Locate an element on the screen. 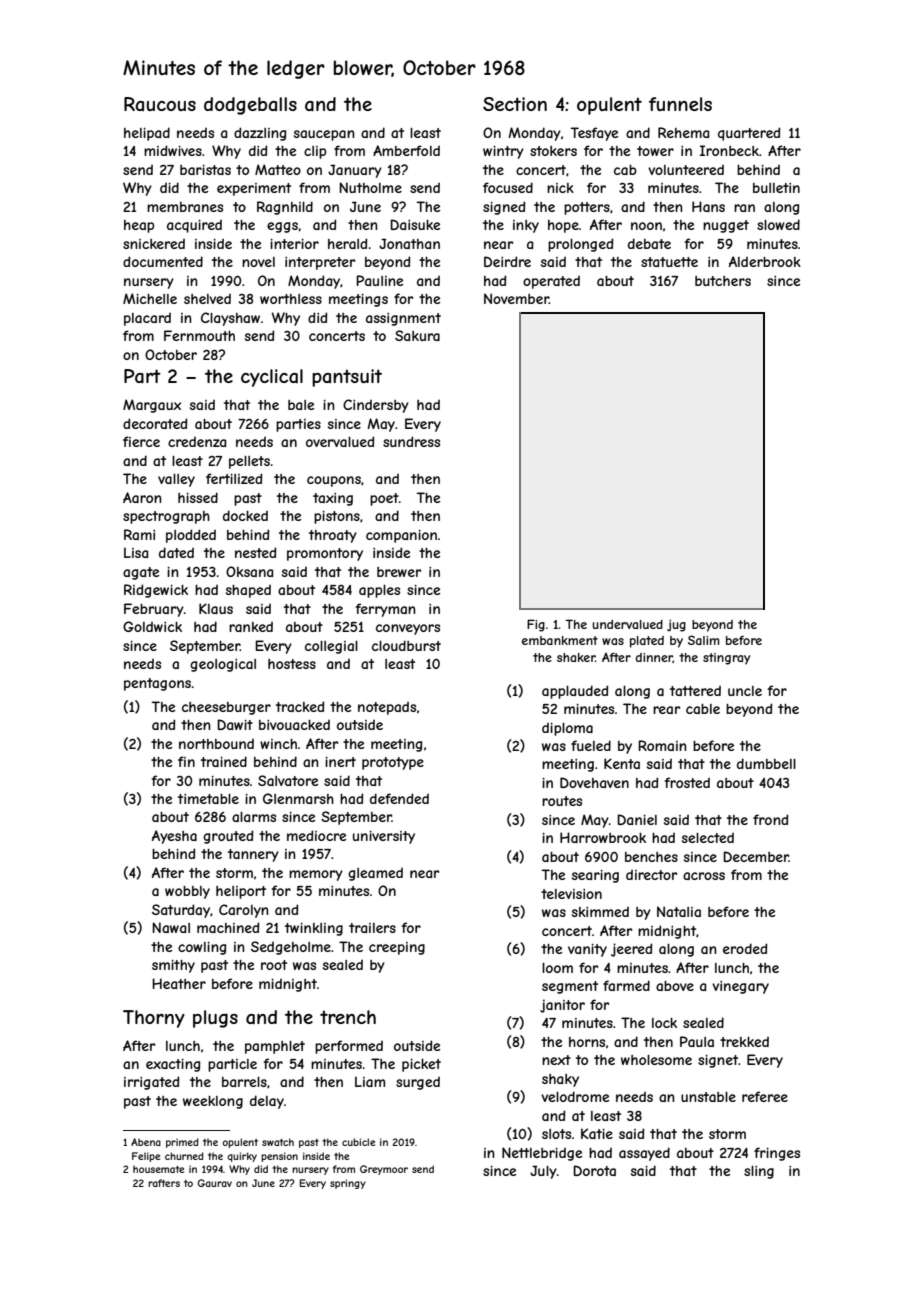 The width and height of the screenshot is (924, 1308). plated is located at coordinates (647, 642).
